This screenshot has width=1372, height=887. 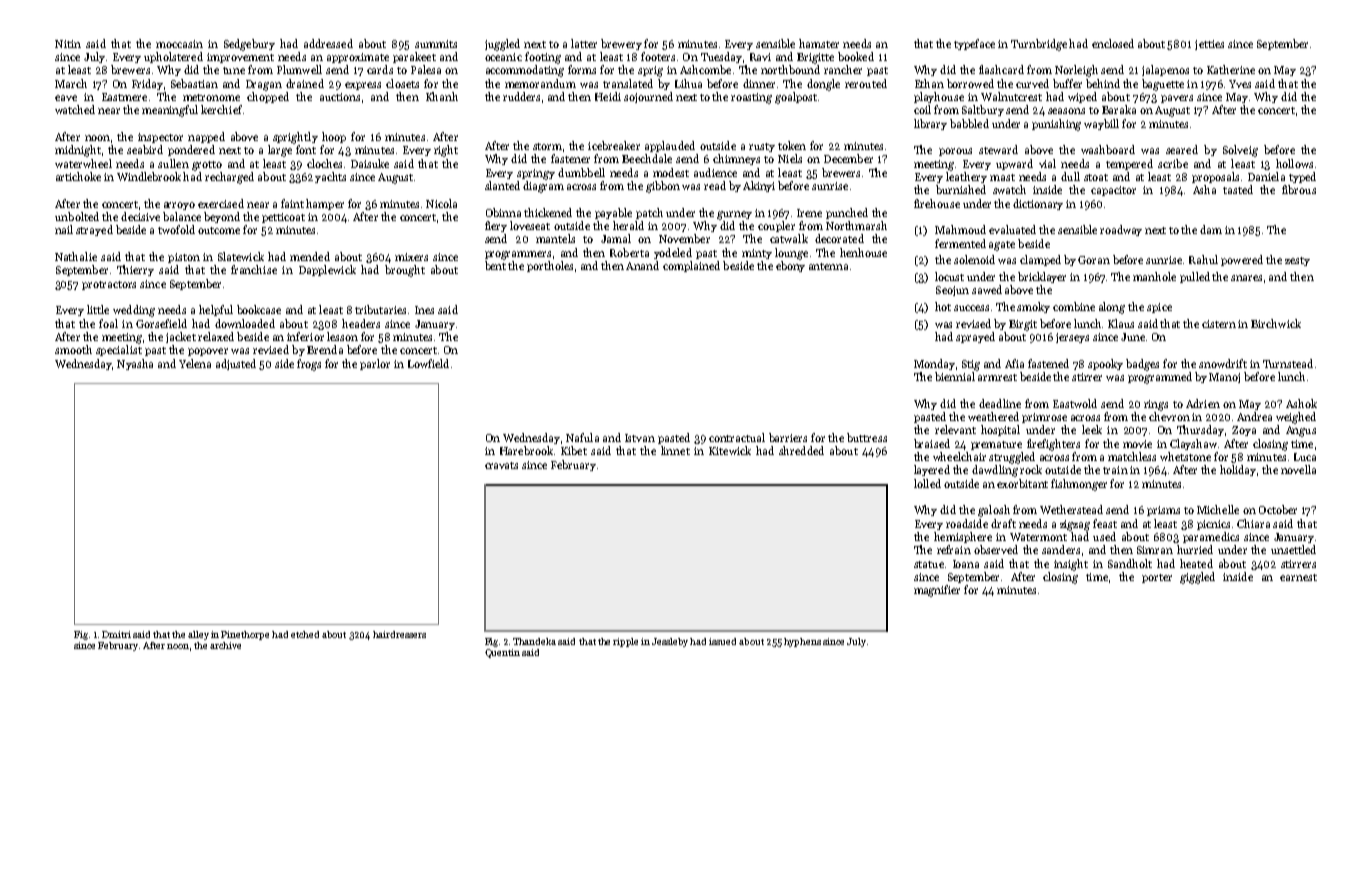 I want to click on exercised, so click(x=221, y=203).
